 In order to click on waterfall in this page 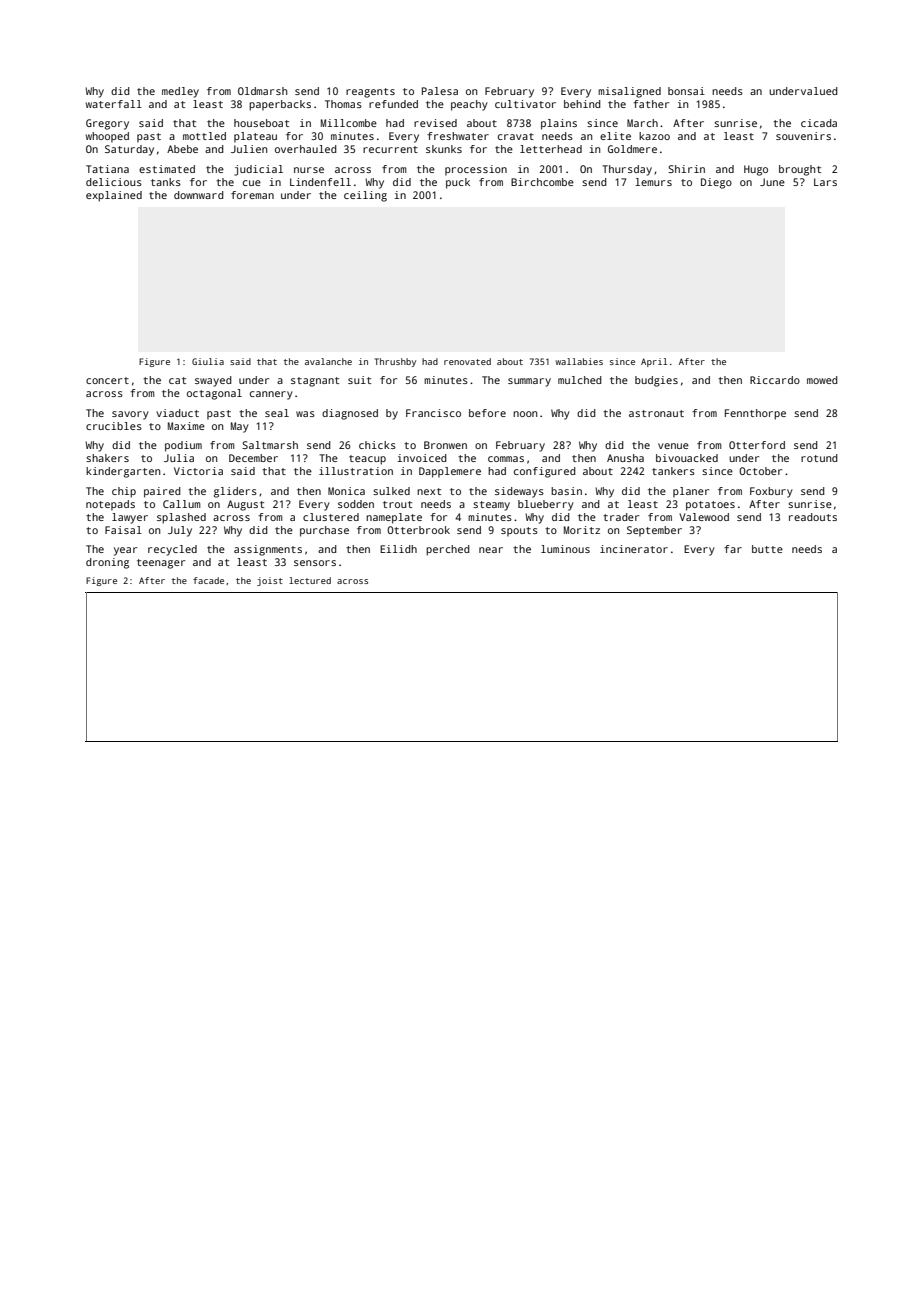, I will do `click(114, 104)`.
